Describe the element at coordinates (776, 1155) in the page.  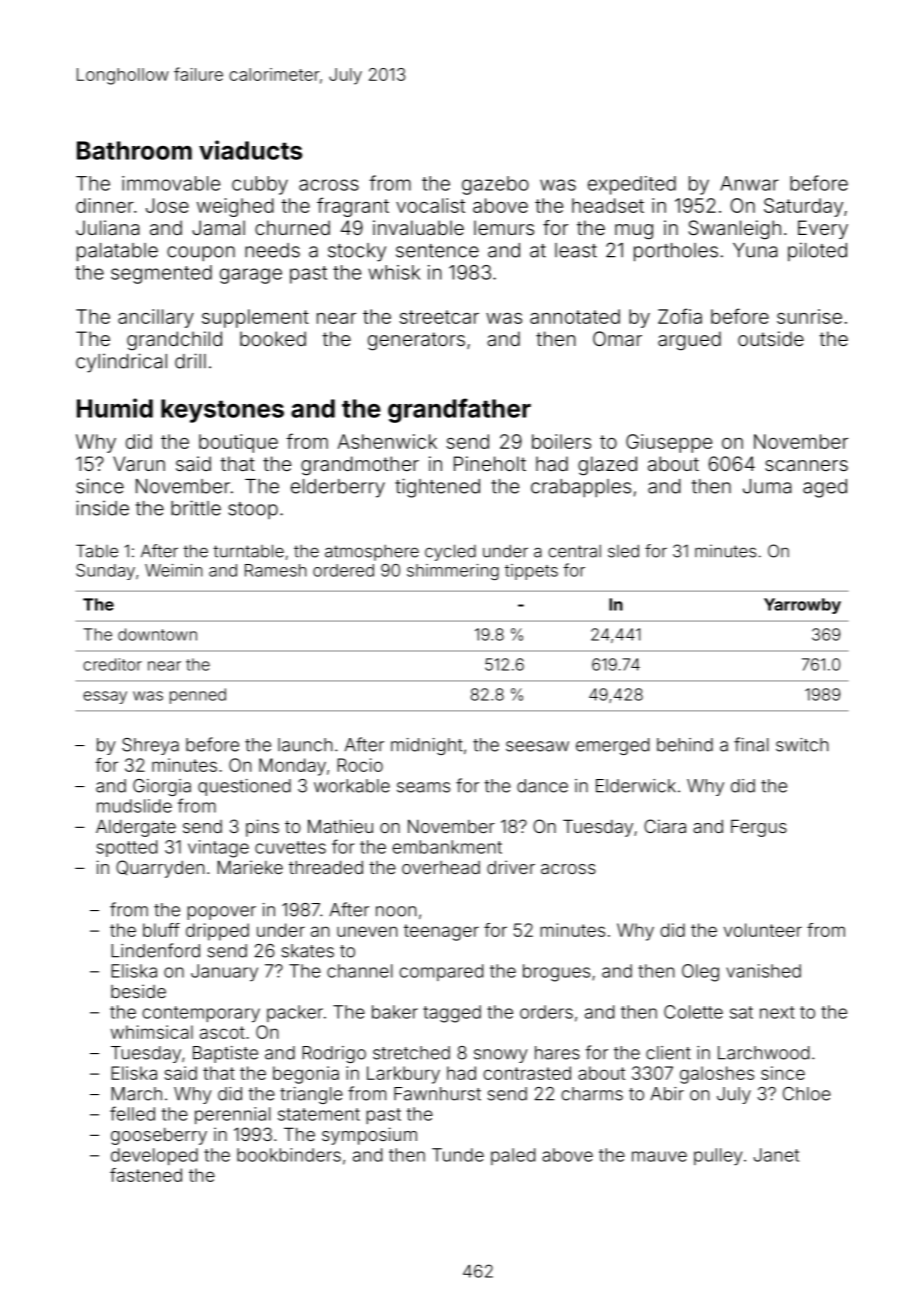
I see `Janet` at that location.
